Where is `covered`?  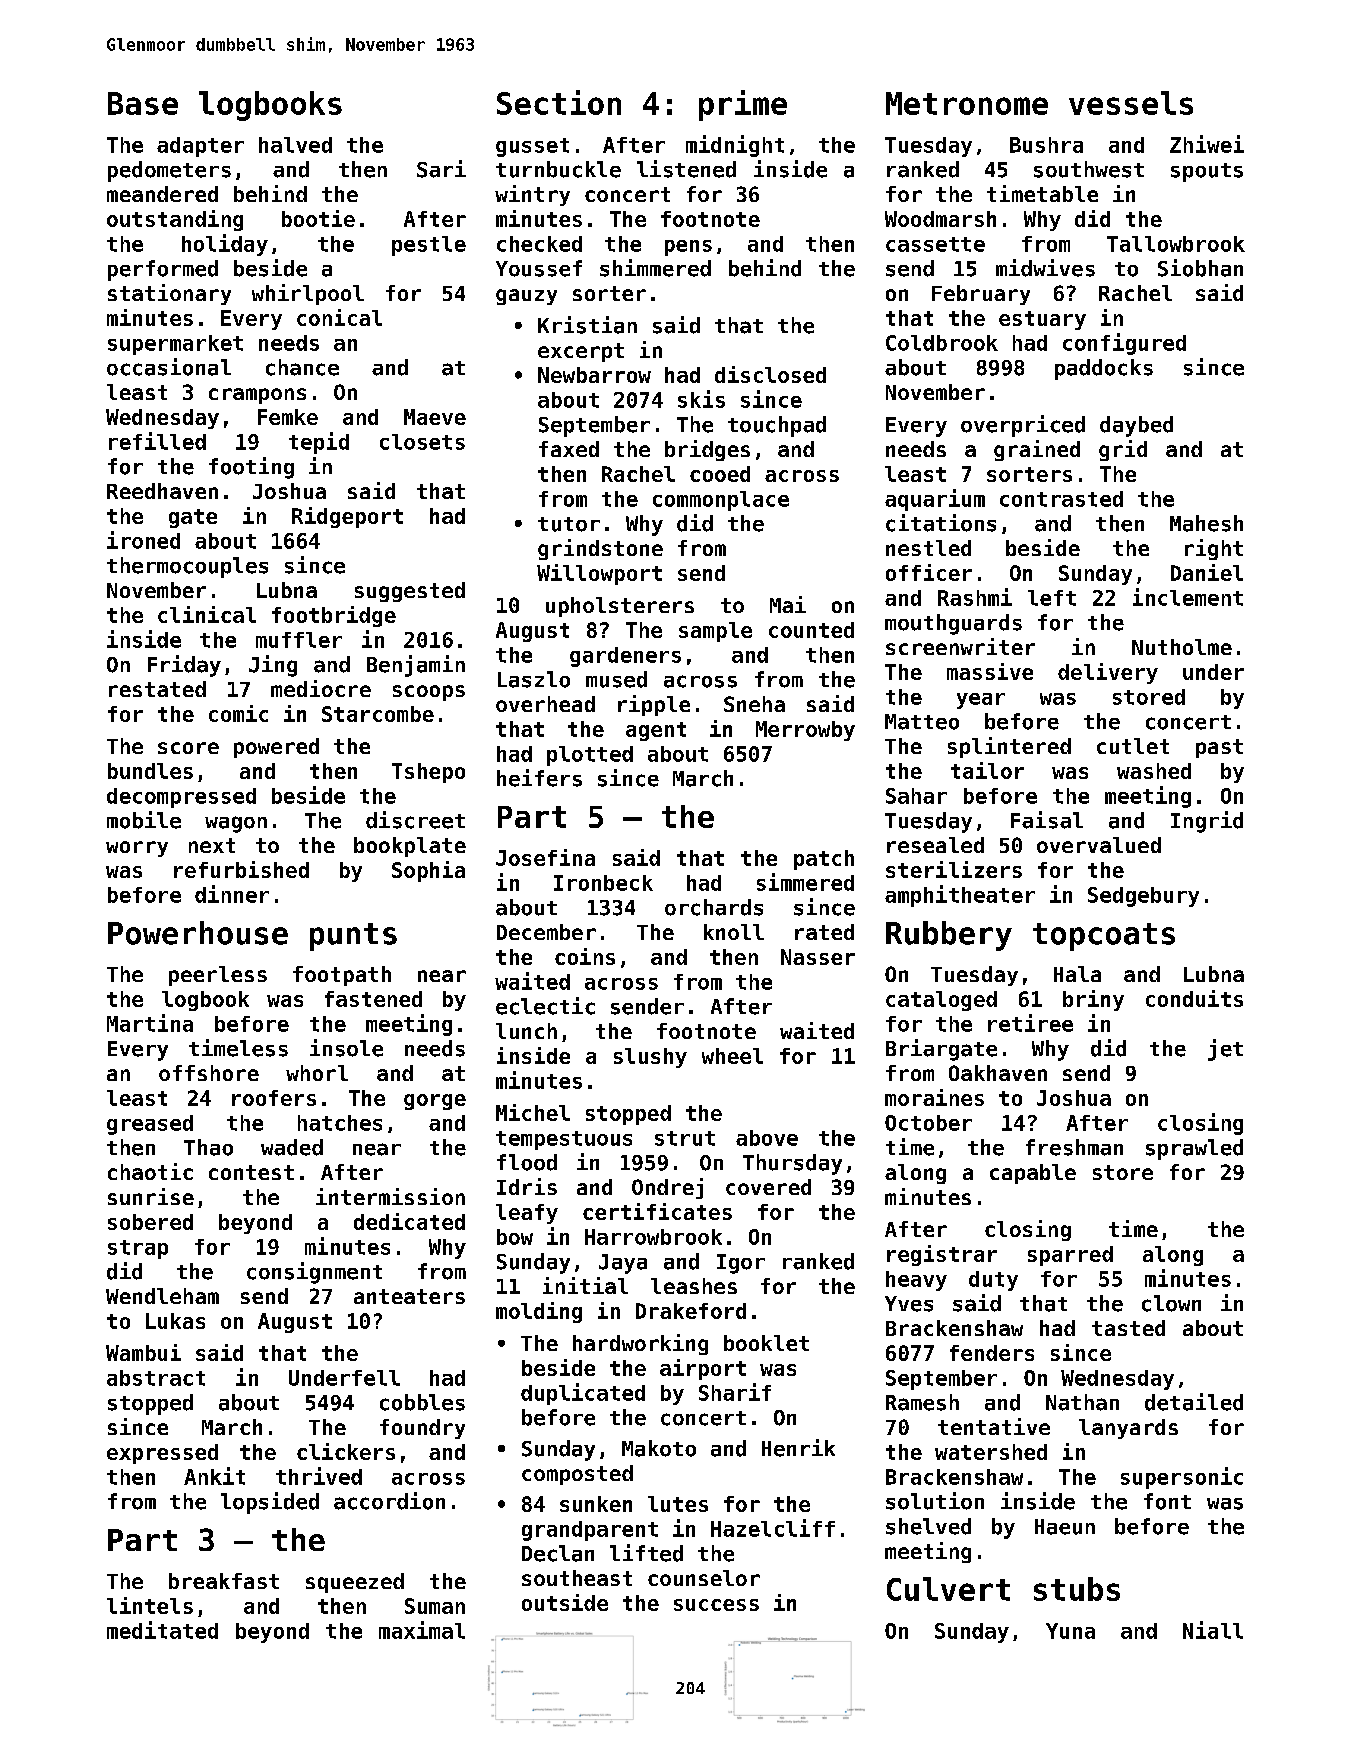
covered is located at coordinates (768, 1187).
